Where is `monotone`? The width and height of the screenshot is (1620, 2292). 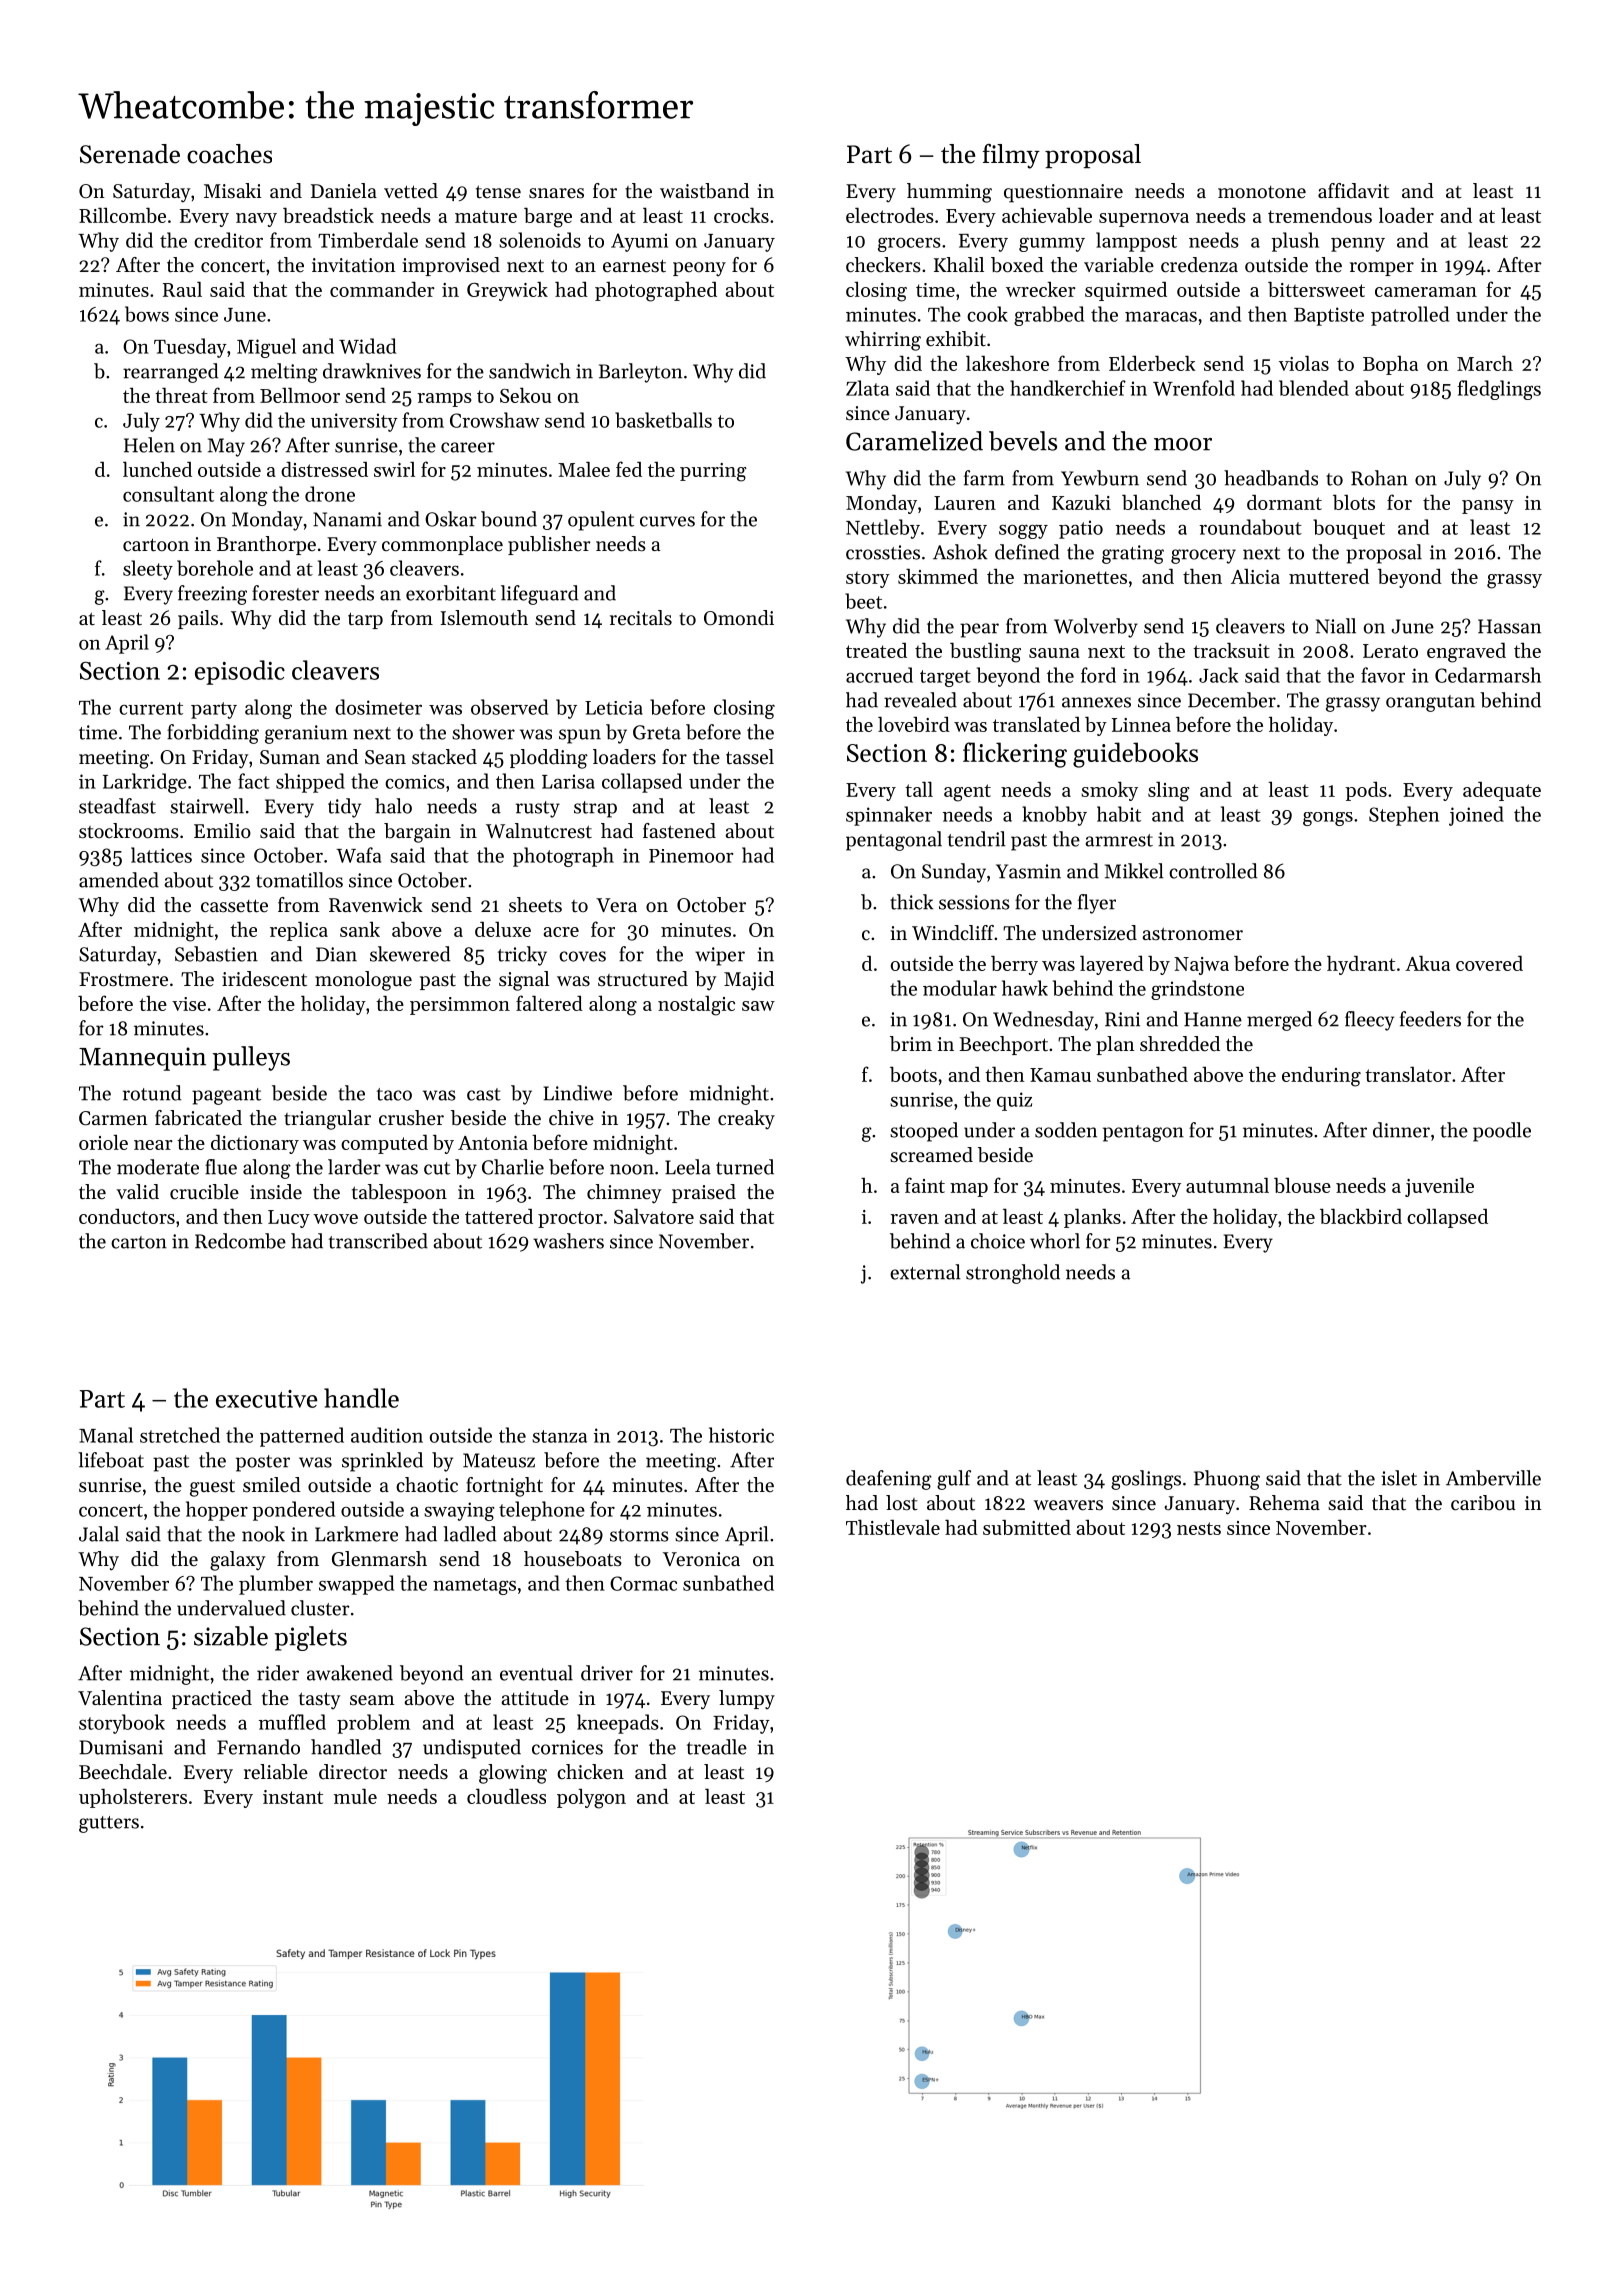
monotone is located at coordinates (1262, 192).
